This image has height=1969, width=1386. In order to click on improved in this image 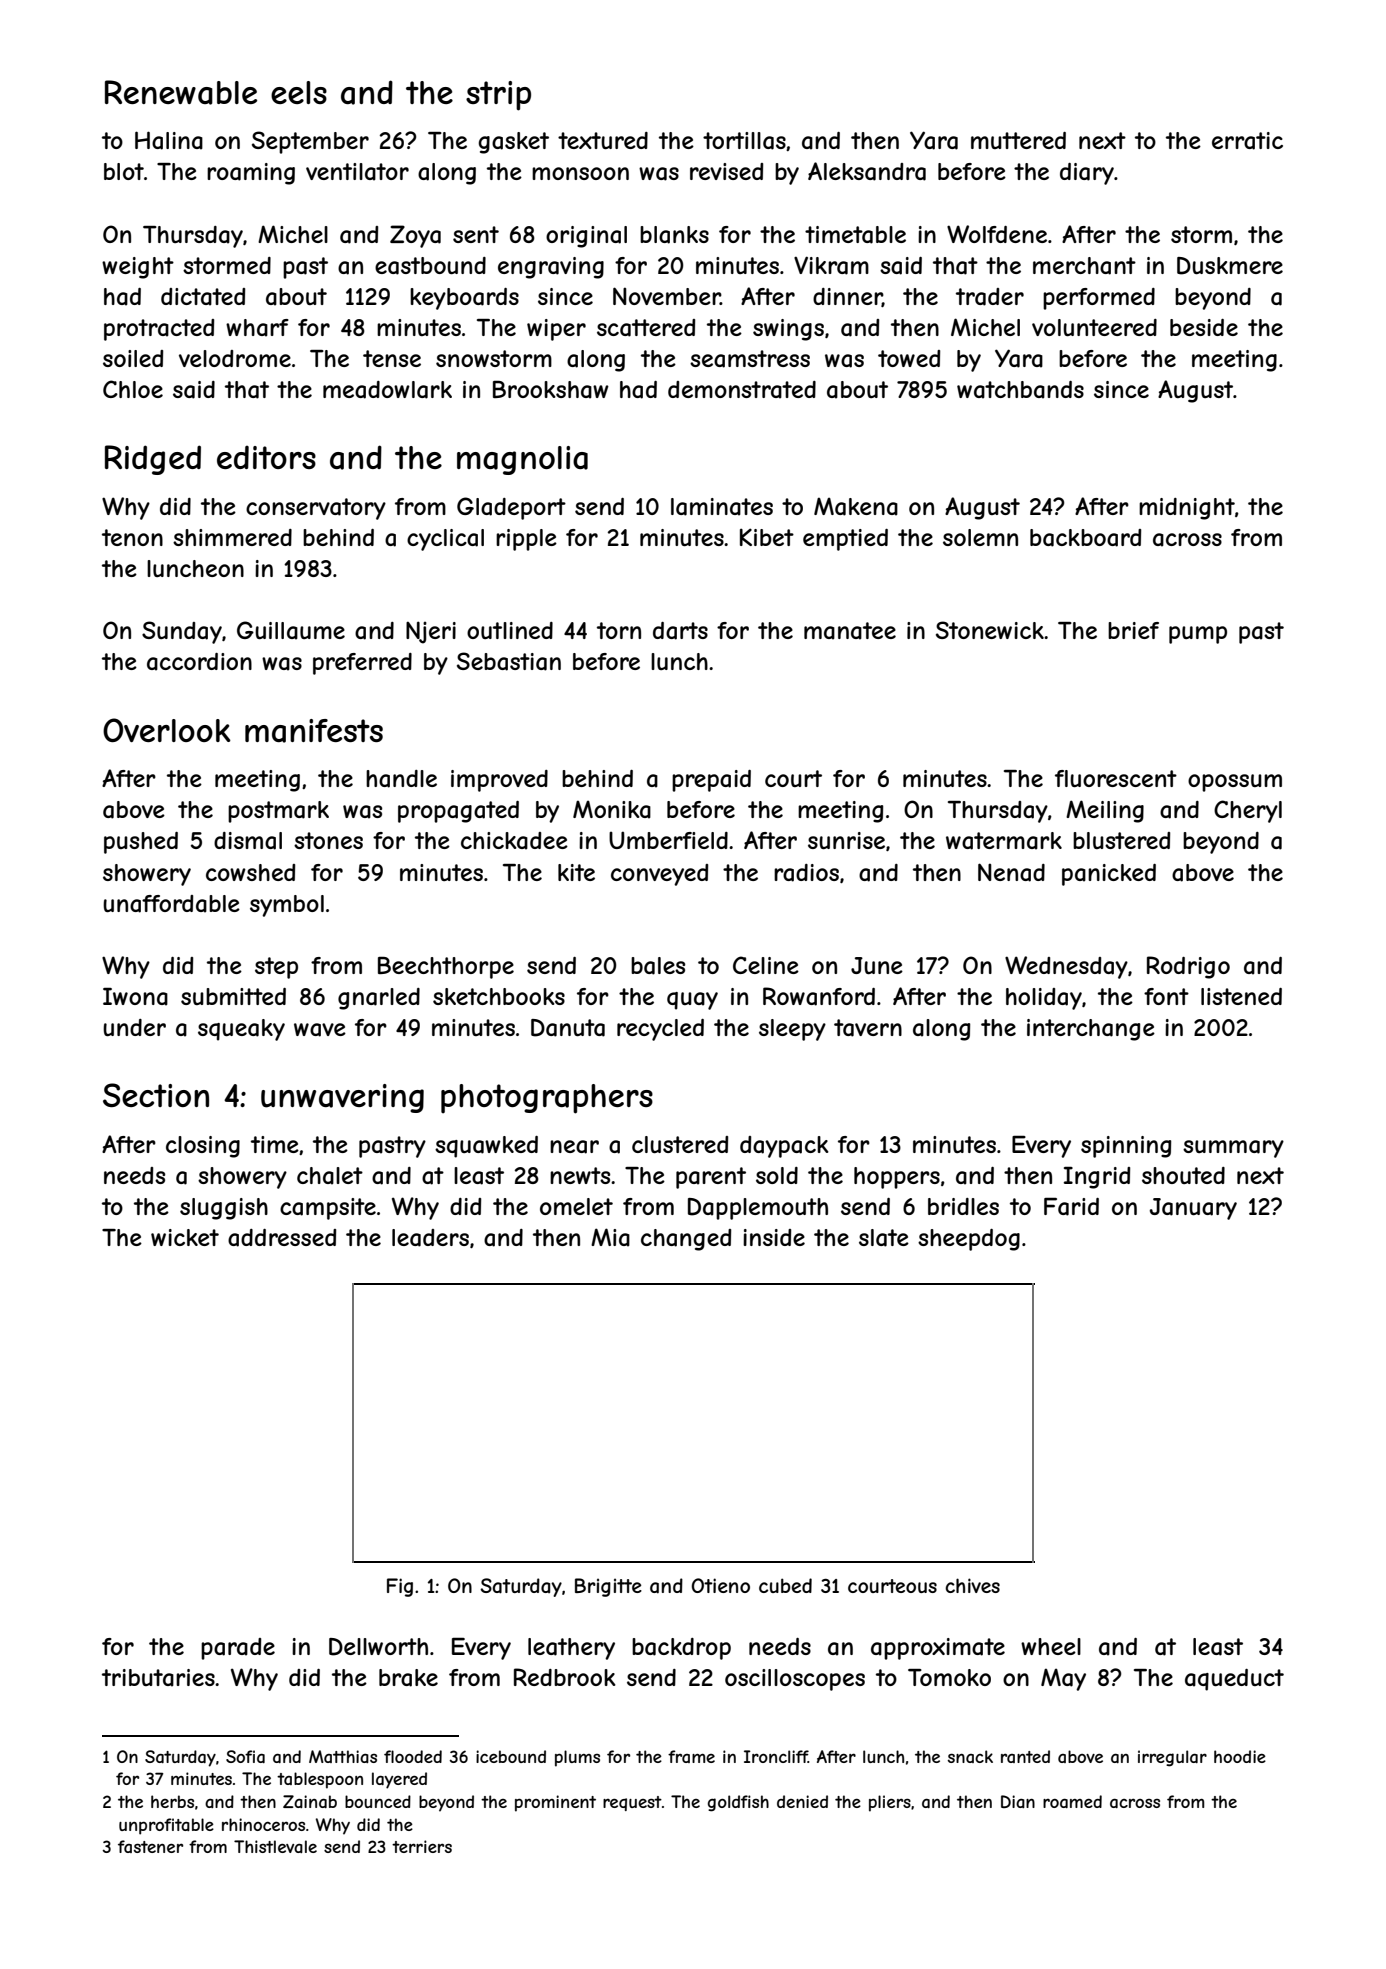, I will do `click(499, 781)`.
